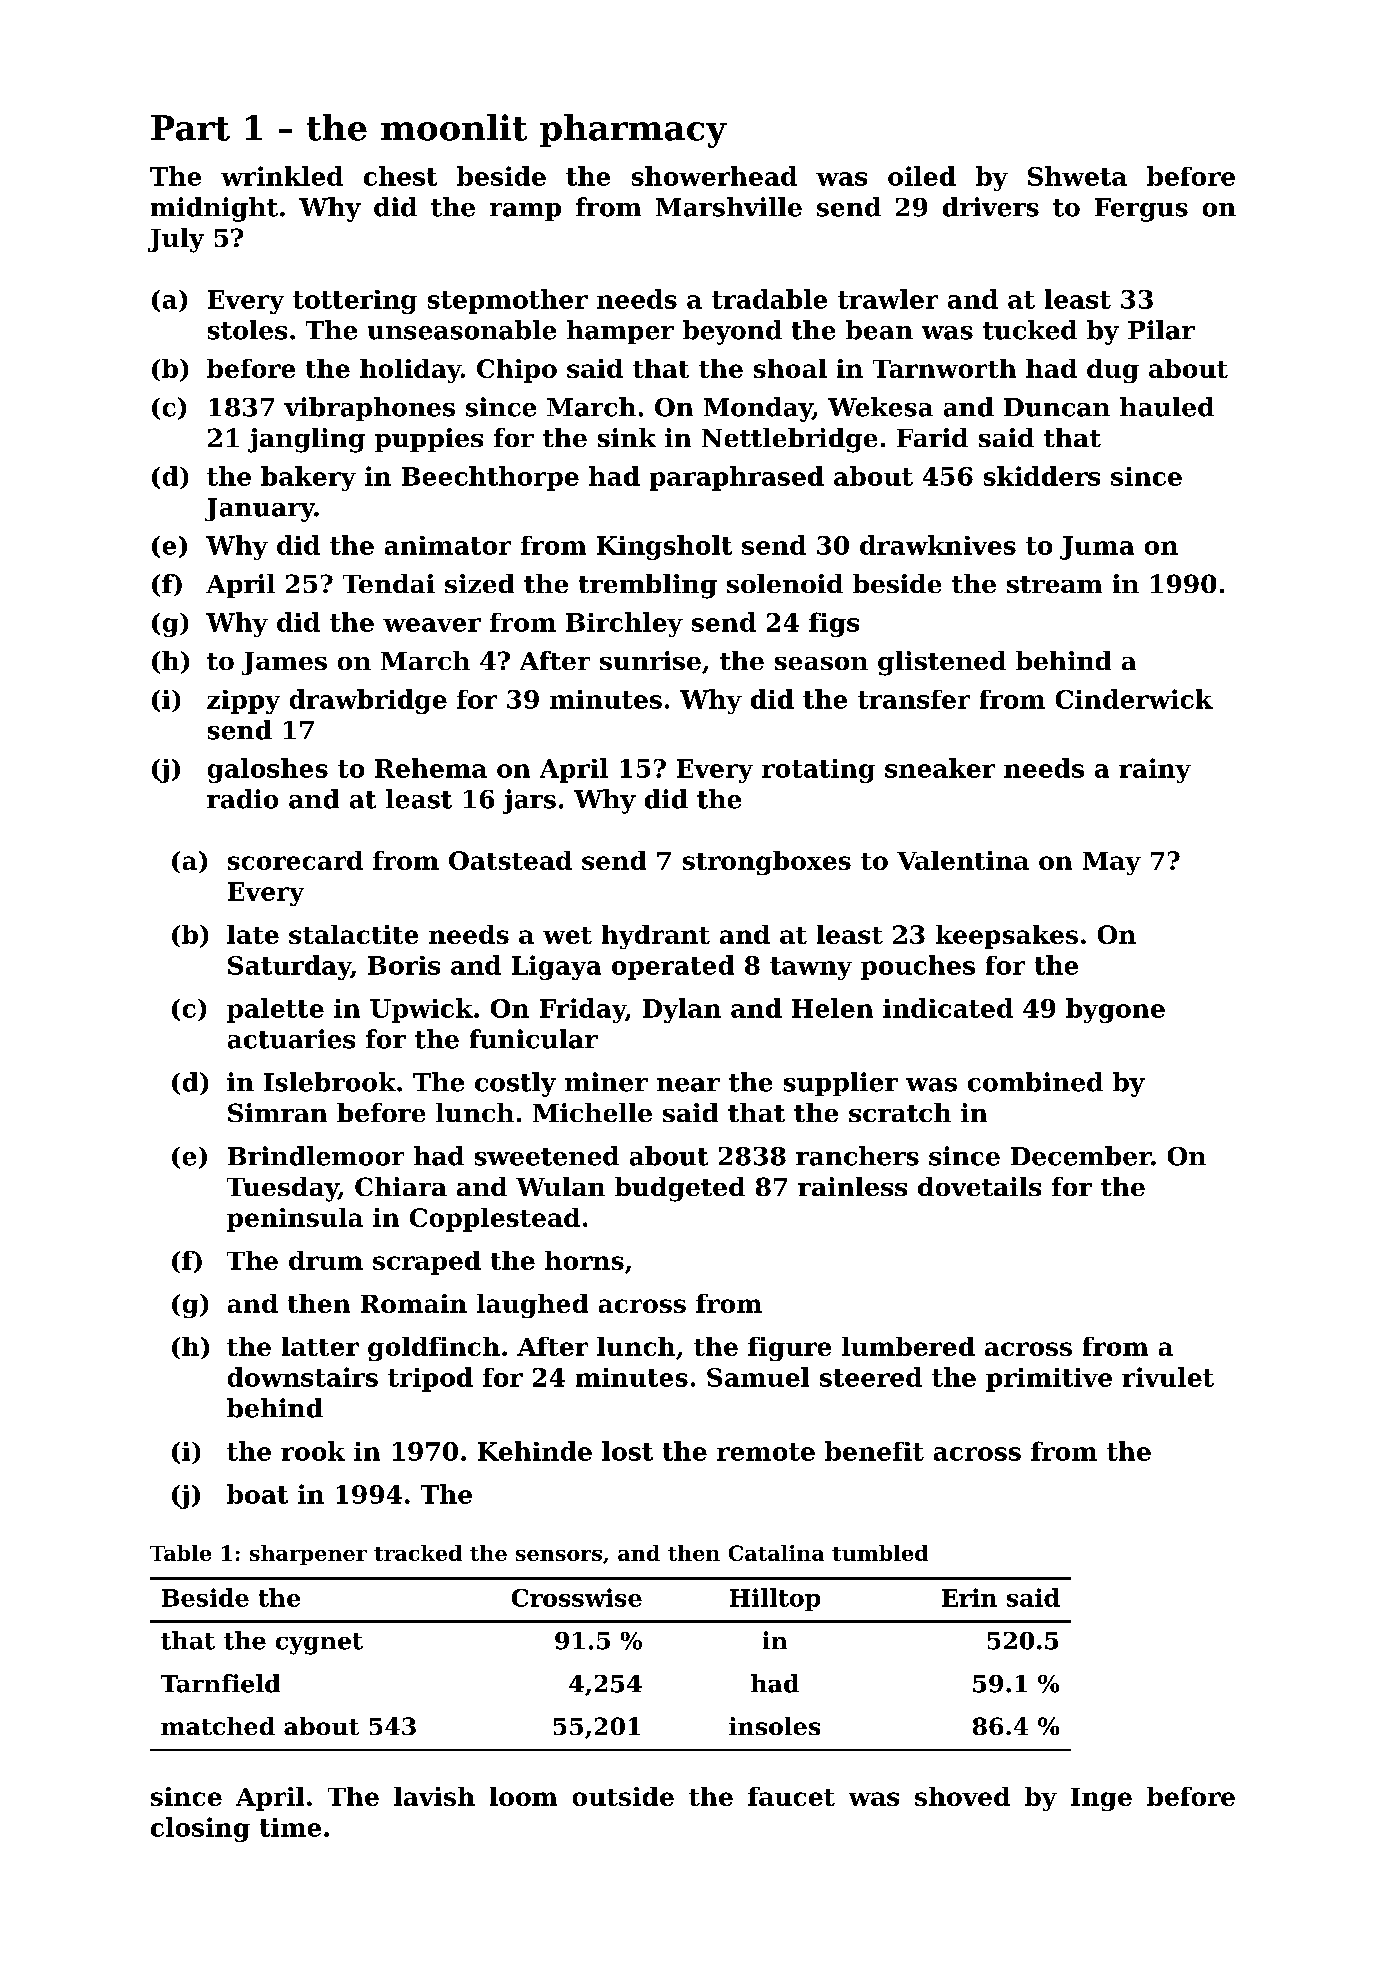 This screenshot has width=1386, height=1969. Describe the element at coordinates (1097, 548) in the screenshot. I see `Juma` at that location.
